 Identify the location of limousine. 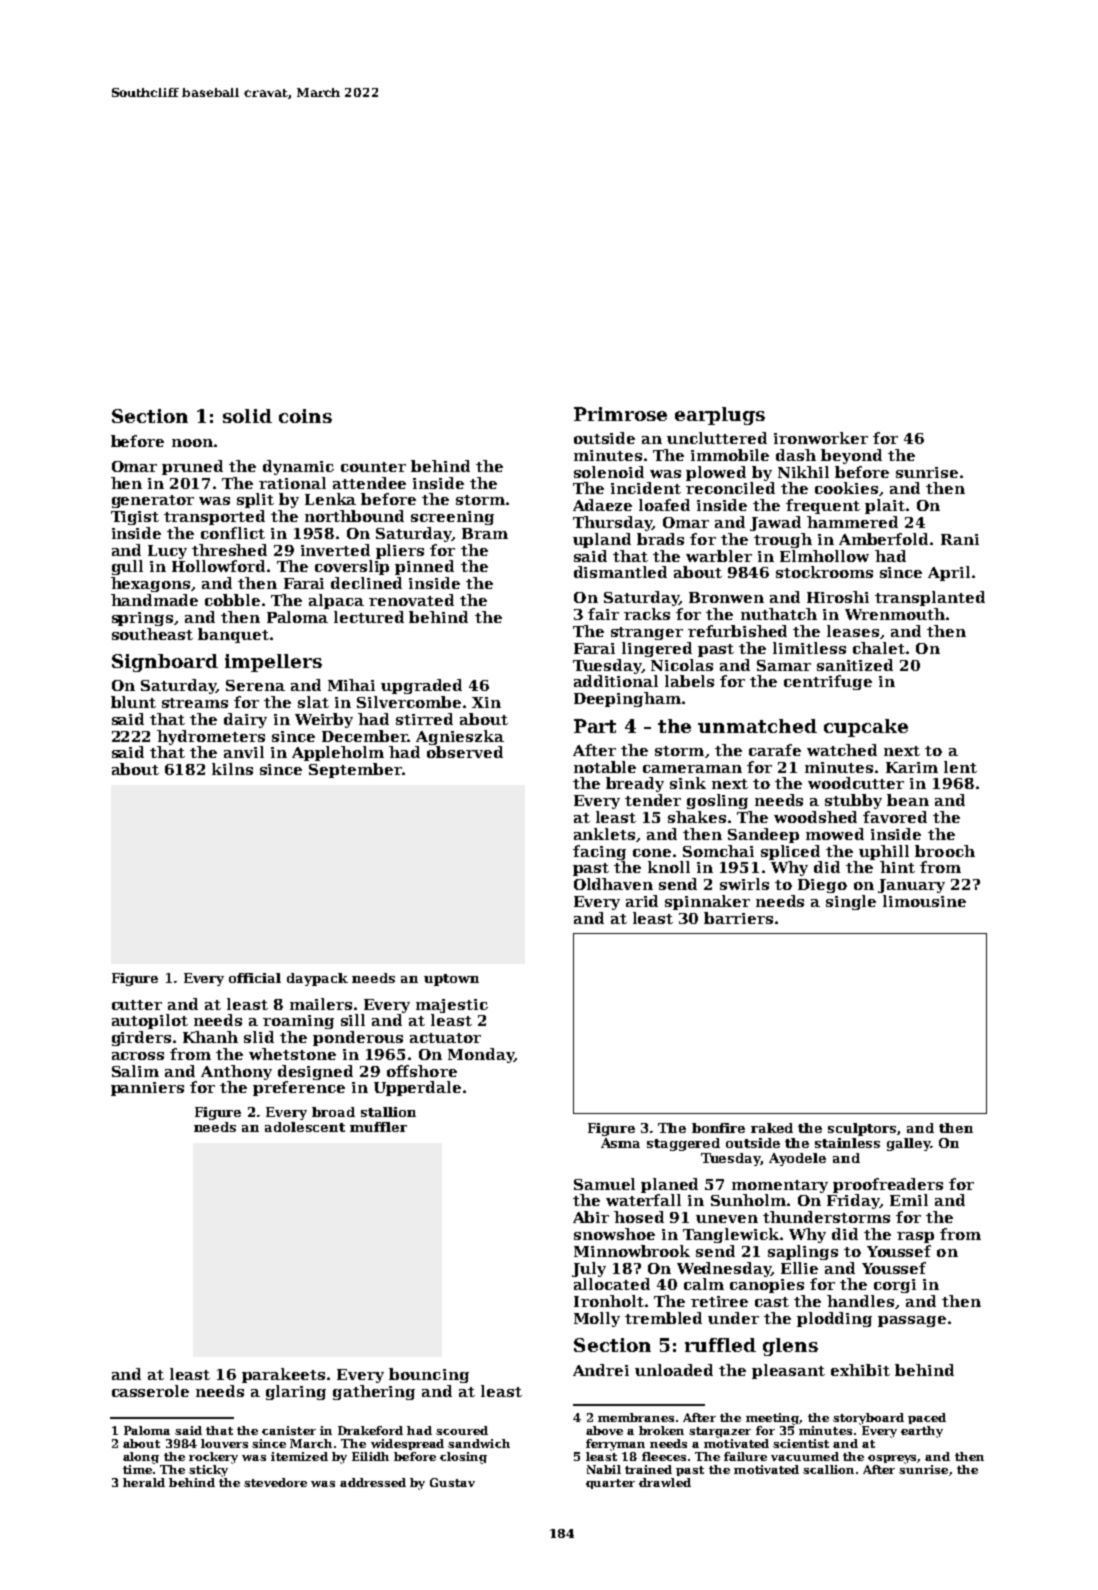
(924, 901).
